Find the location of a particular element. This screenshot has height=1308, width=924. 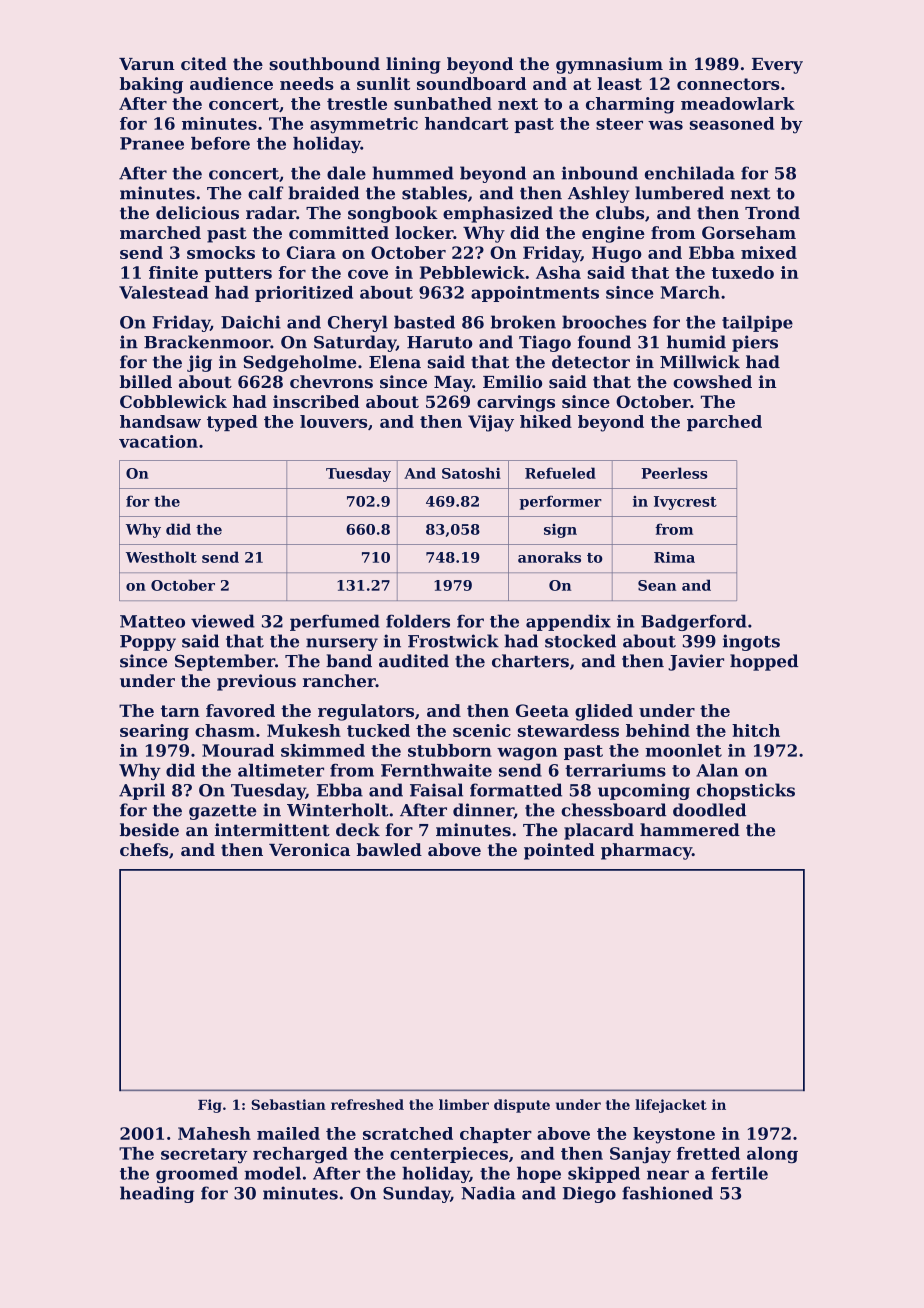

southbound is located at coordinates (324, 63).
